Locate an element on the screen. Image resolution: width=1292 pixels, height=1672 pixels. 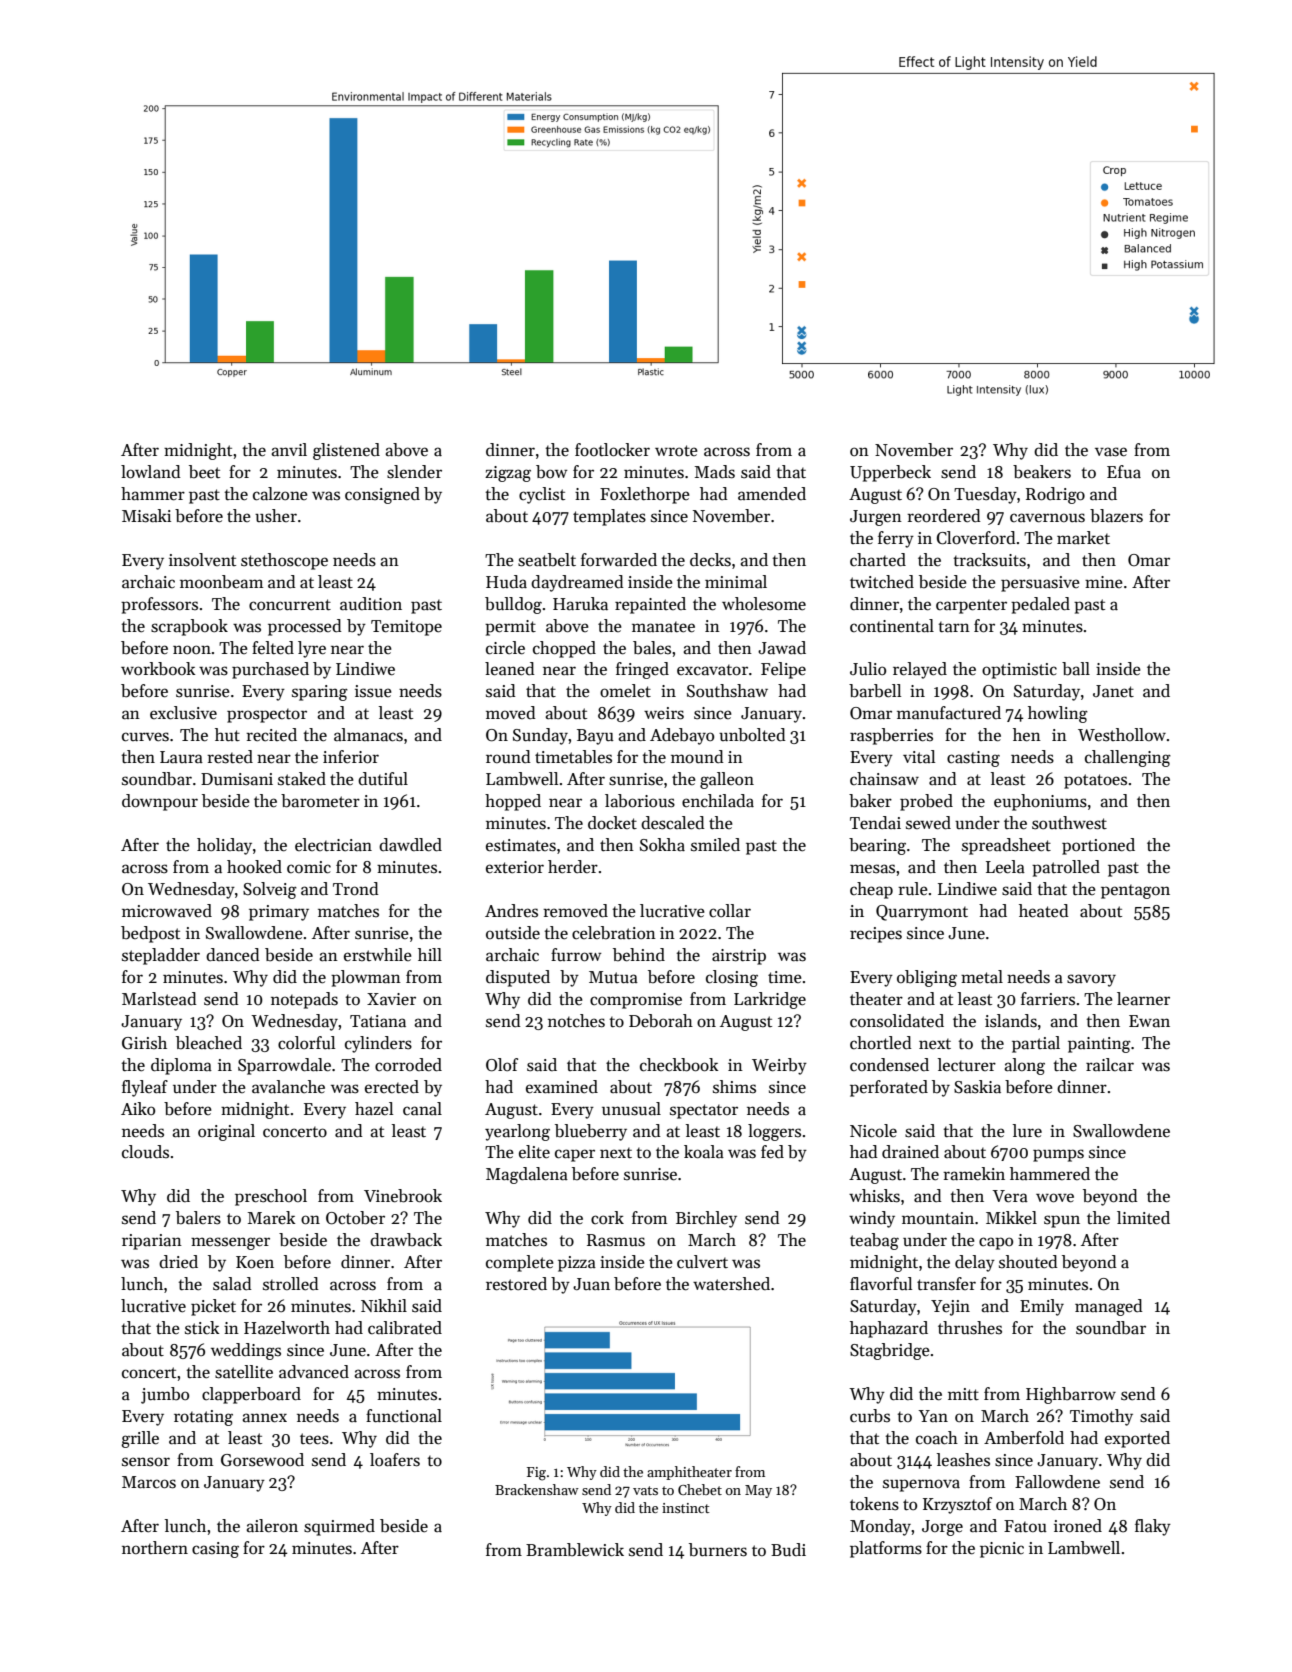
decks is located at coordinates (710, 560).
